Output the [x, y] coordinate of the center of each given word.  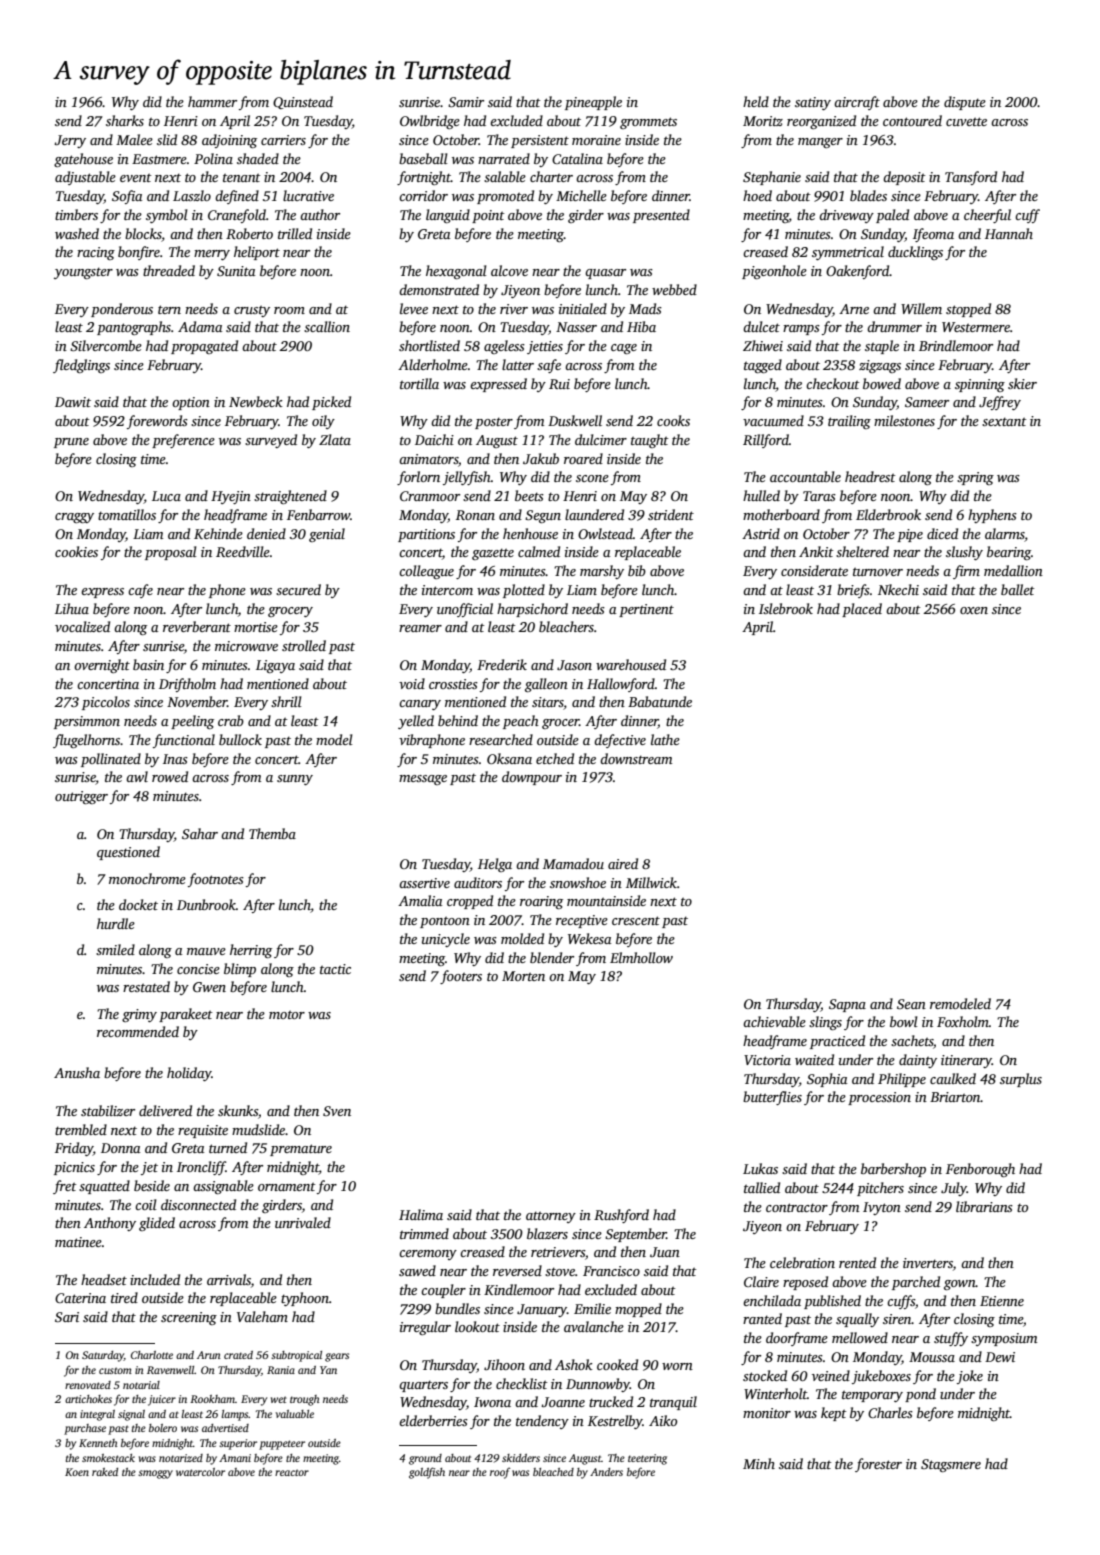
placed [862, 610]
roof [500, 1473]
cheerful [987, 216]
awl [137, 776]
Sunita [236, 271]
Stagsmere [951, 1465]
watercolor [200, 1472]
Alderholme [433, 364]
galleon [546, 685]
